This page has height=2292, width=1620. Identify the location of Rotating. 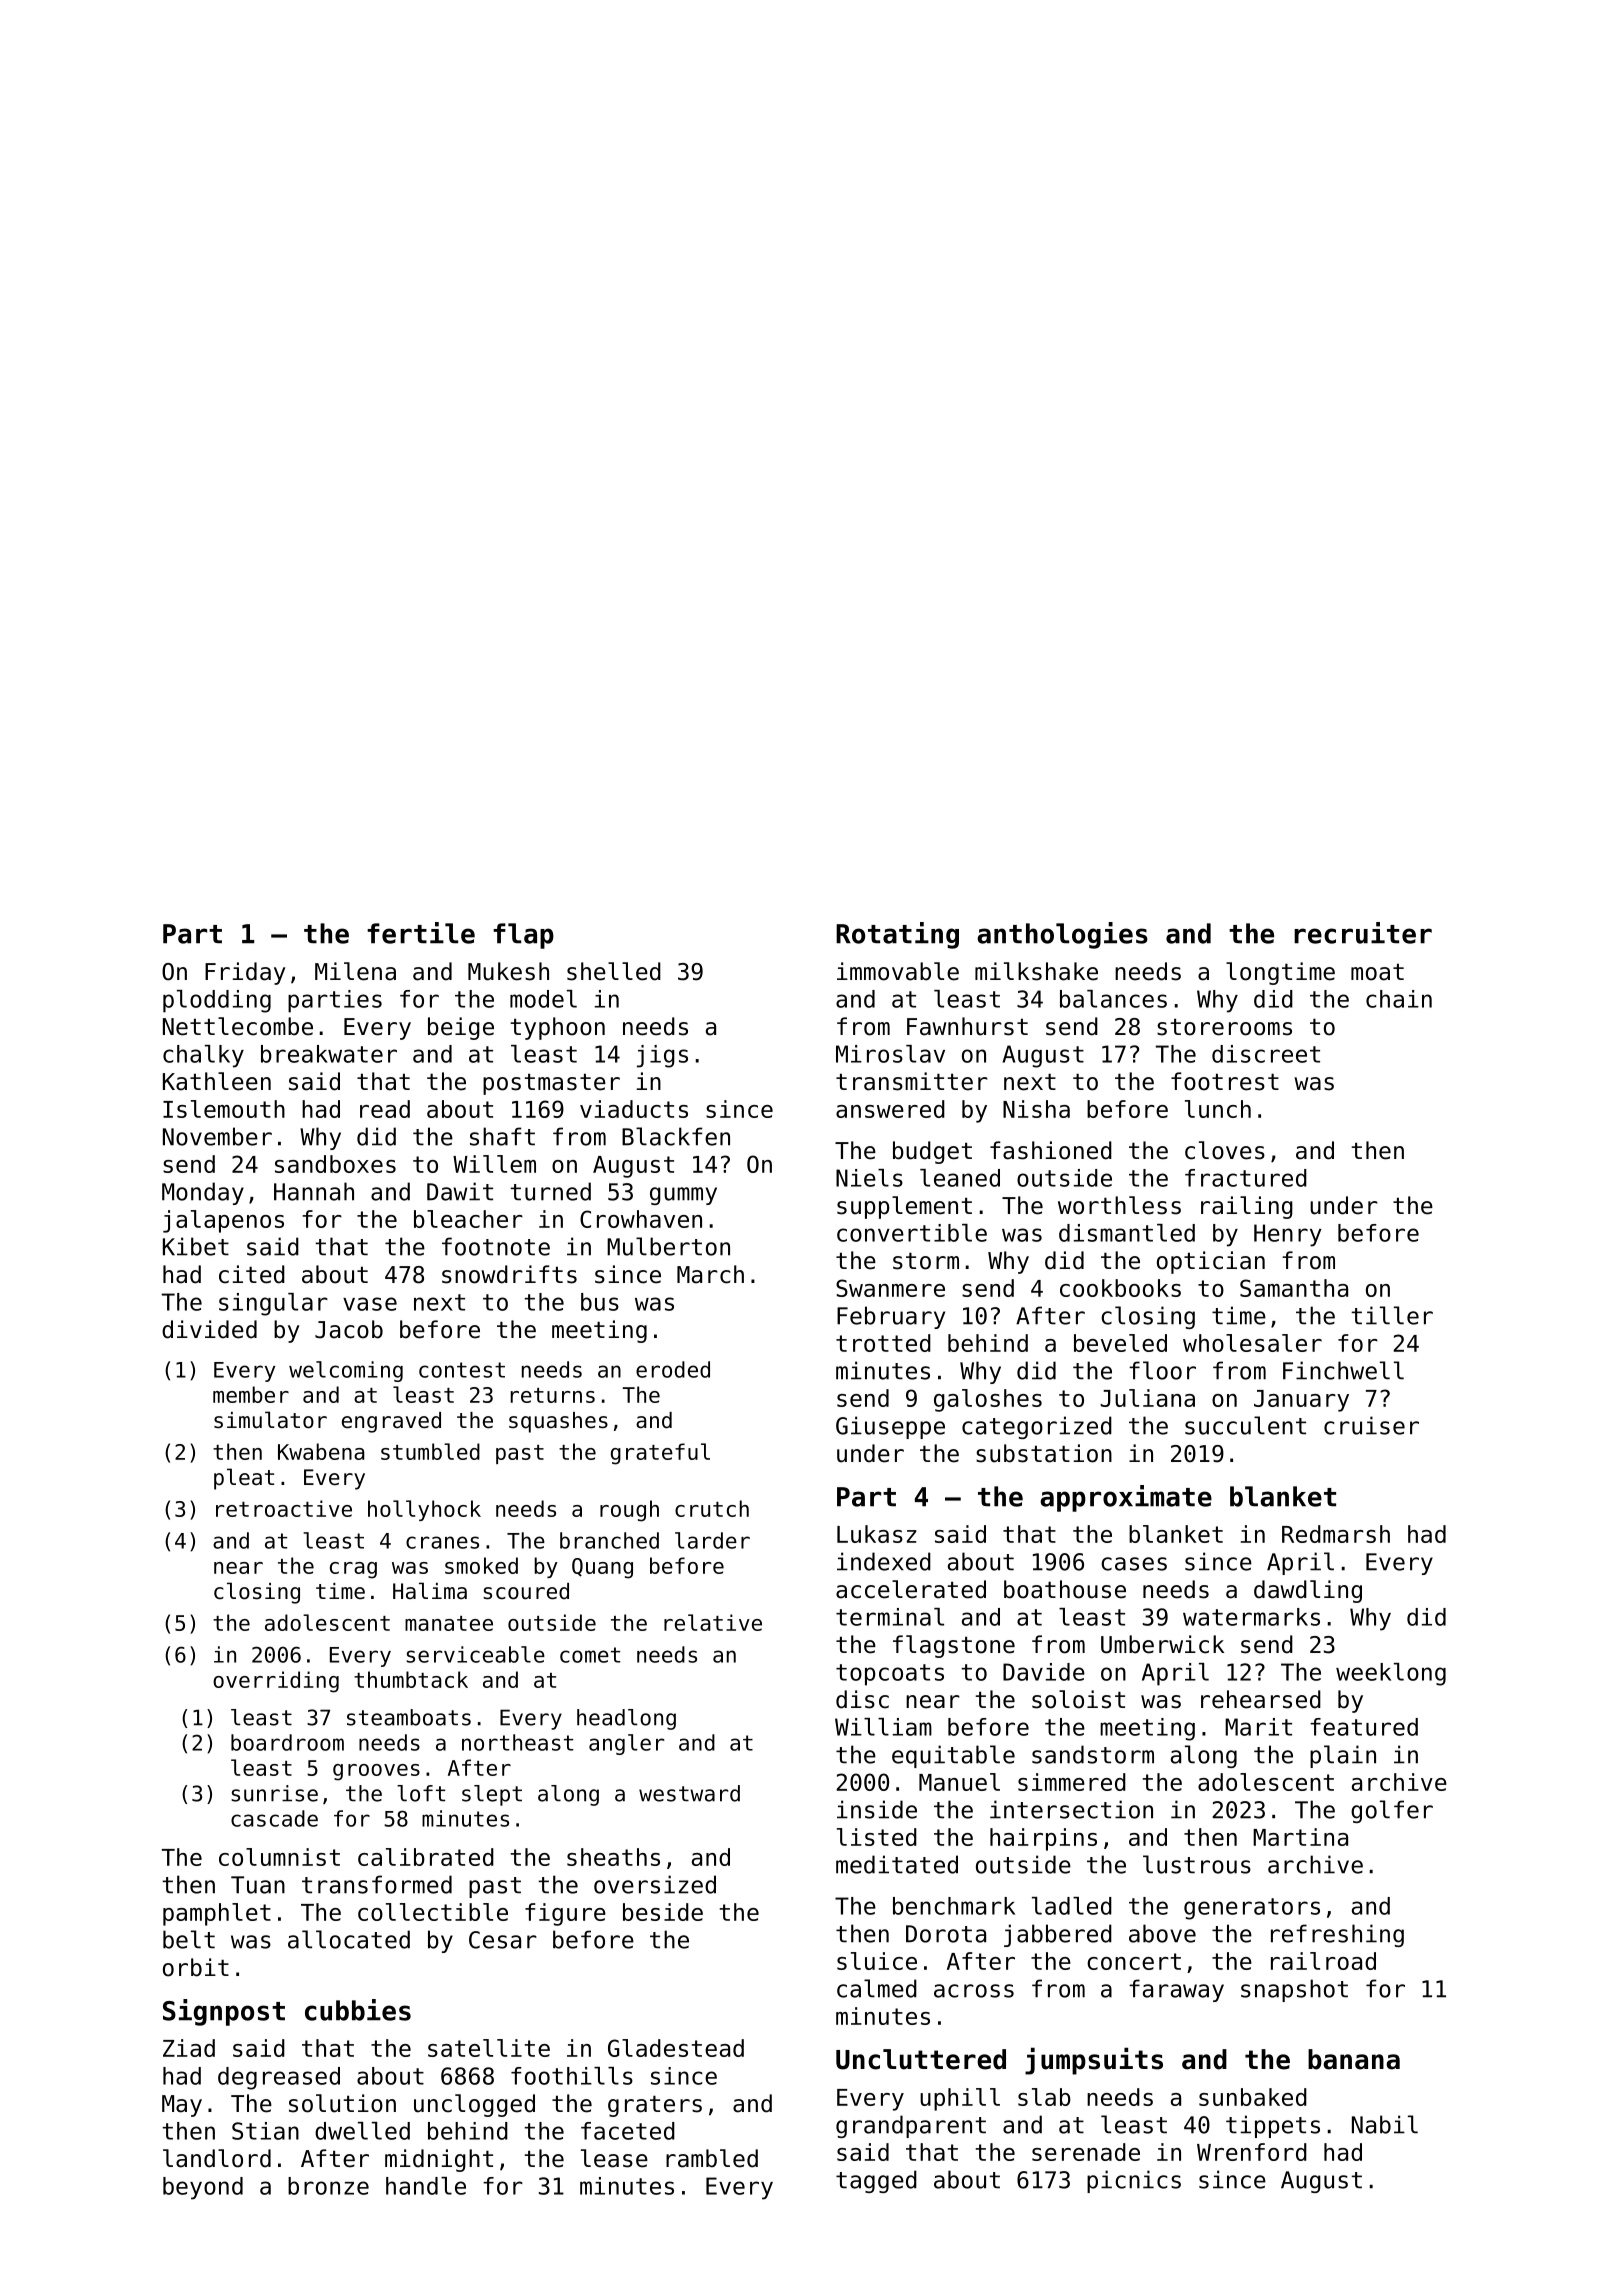
(897, 935).
